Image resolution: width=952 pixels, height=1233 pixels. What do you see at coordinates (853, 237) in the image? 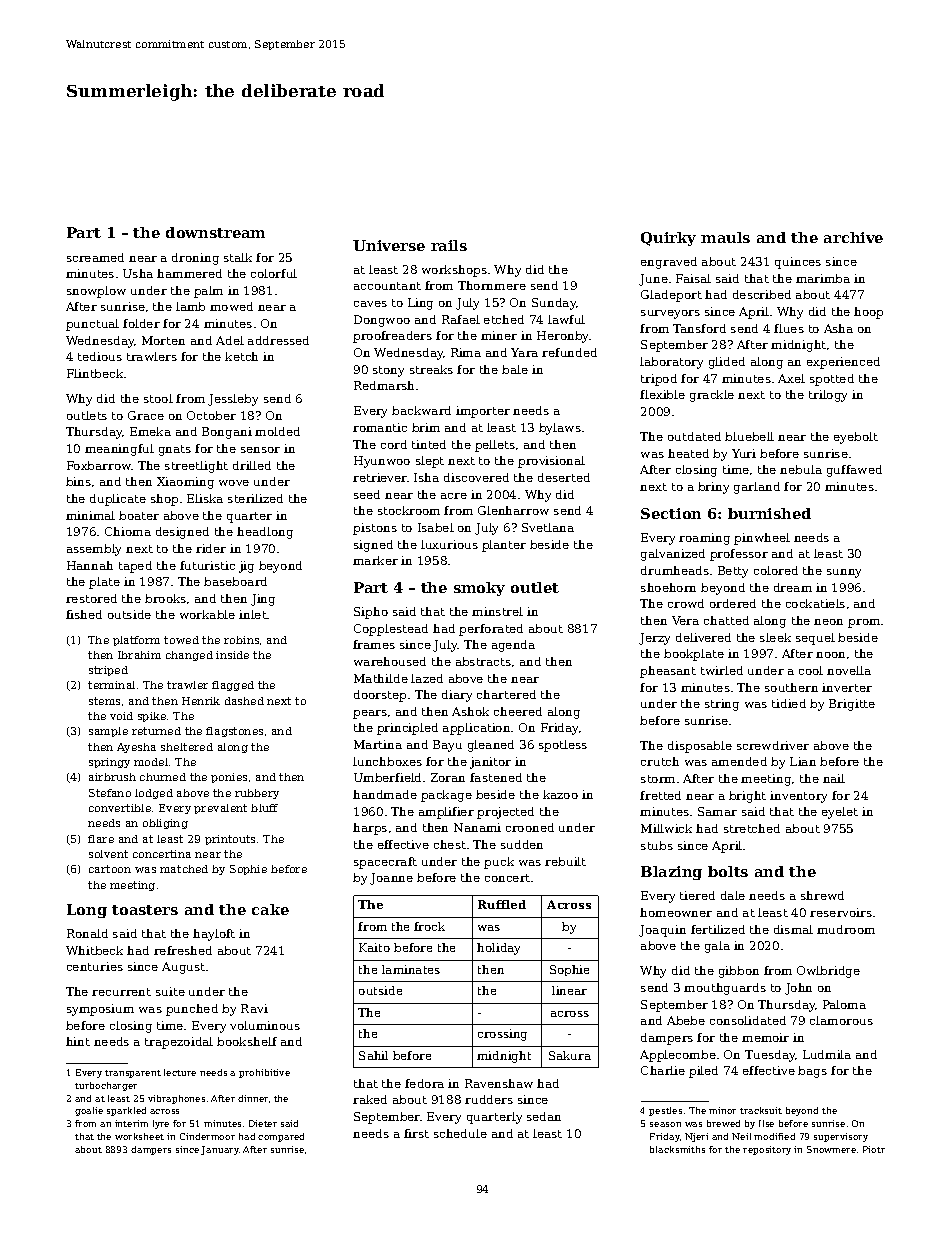
I see `archive` at bounding box center [853, 237].
